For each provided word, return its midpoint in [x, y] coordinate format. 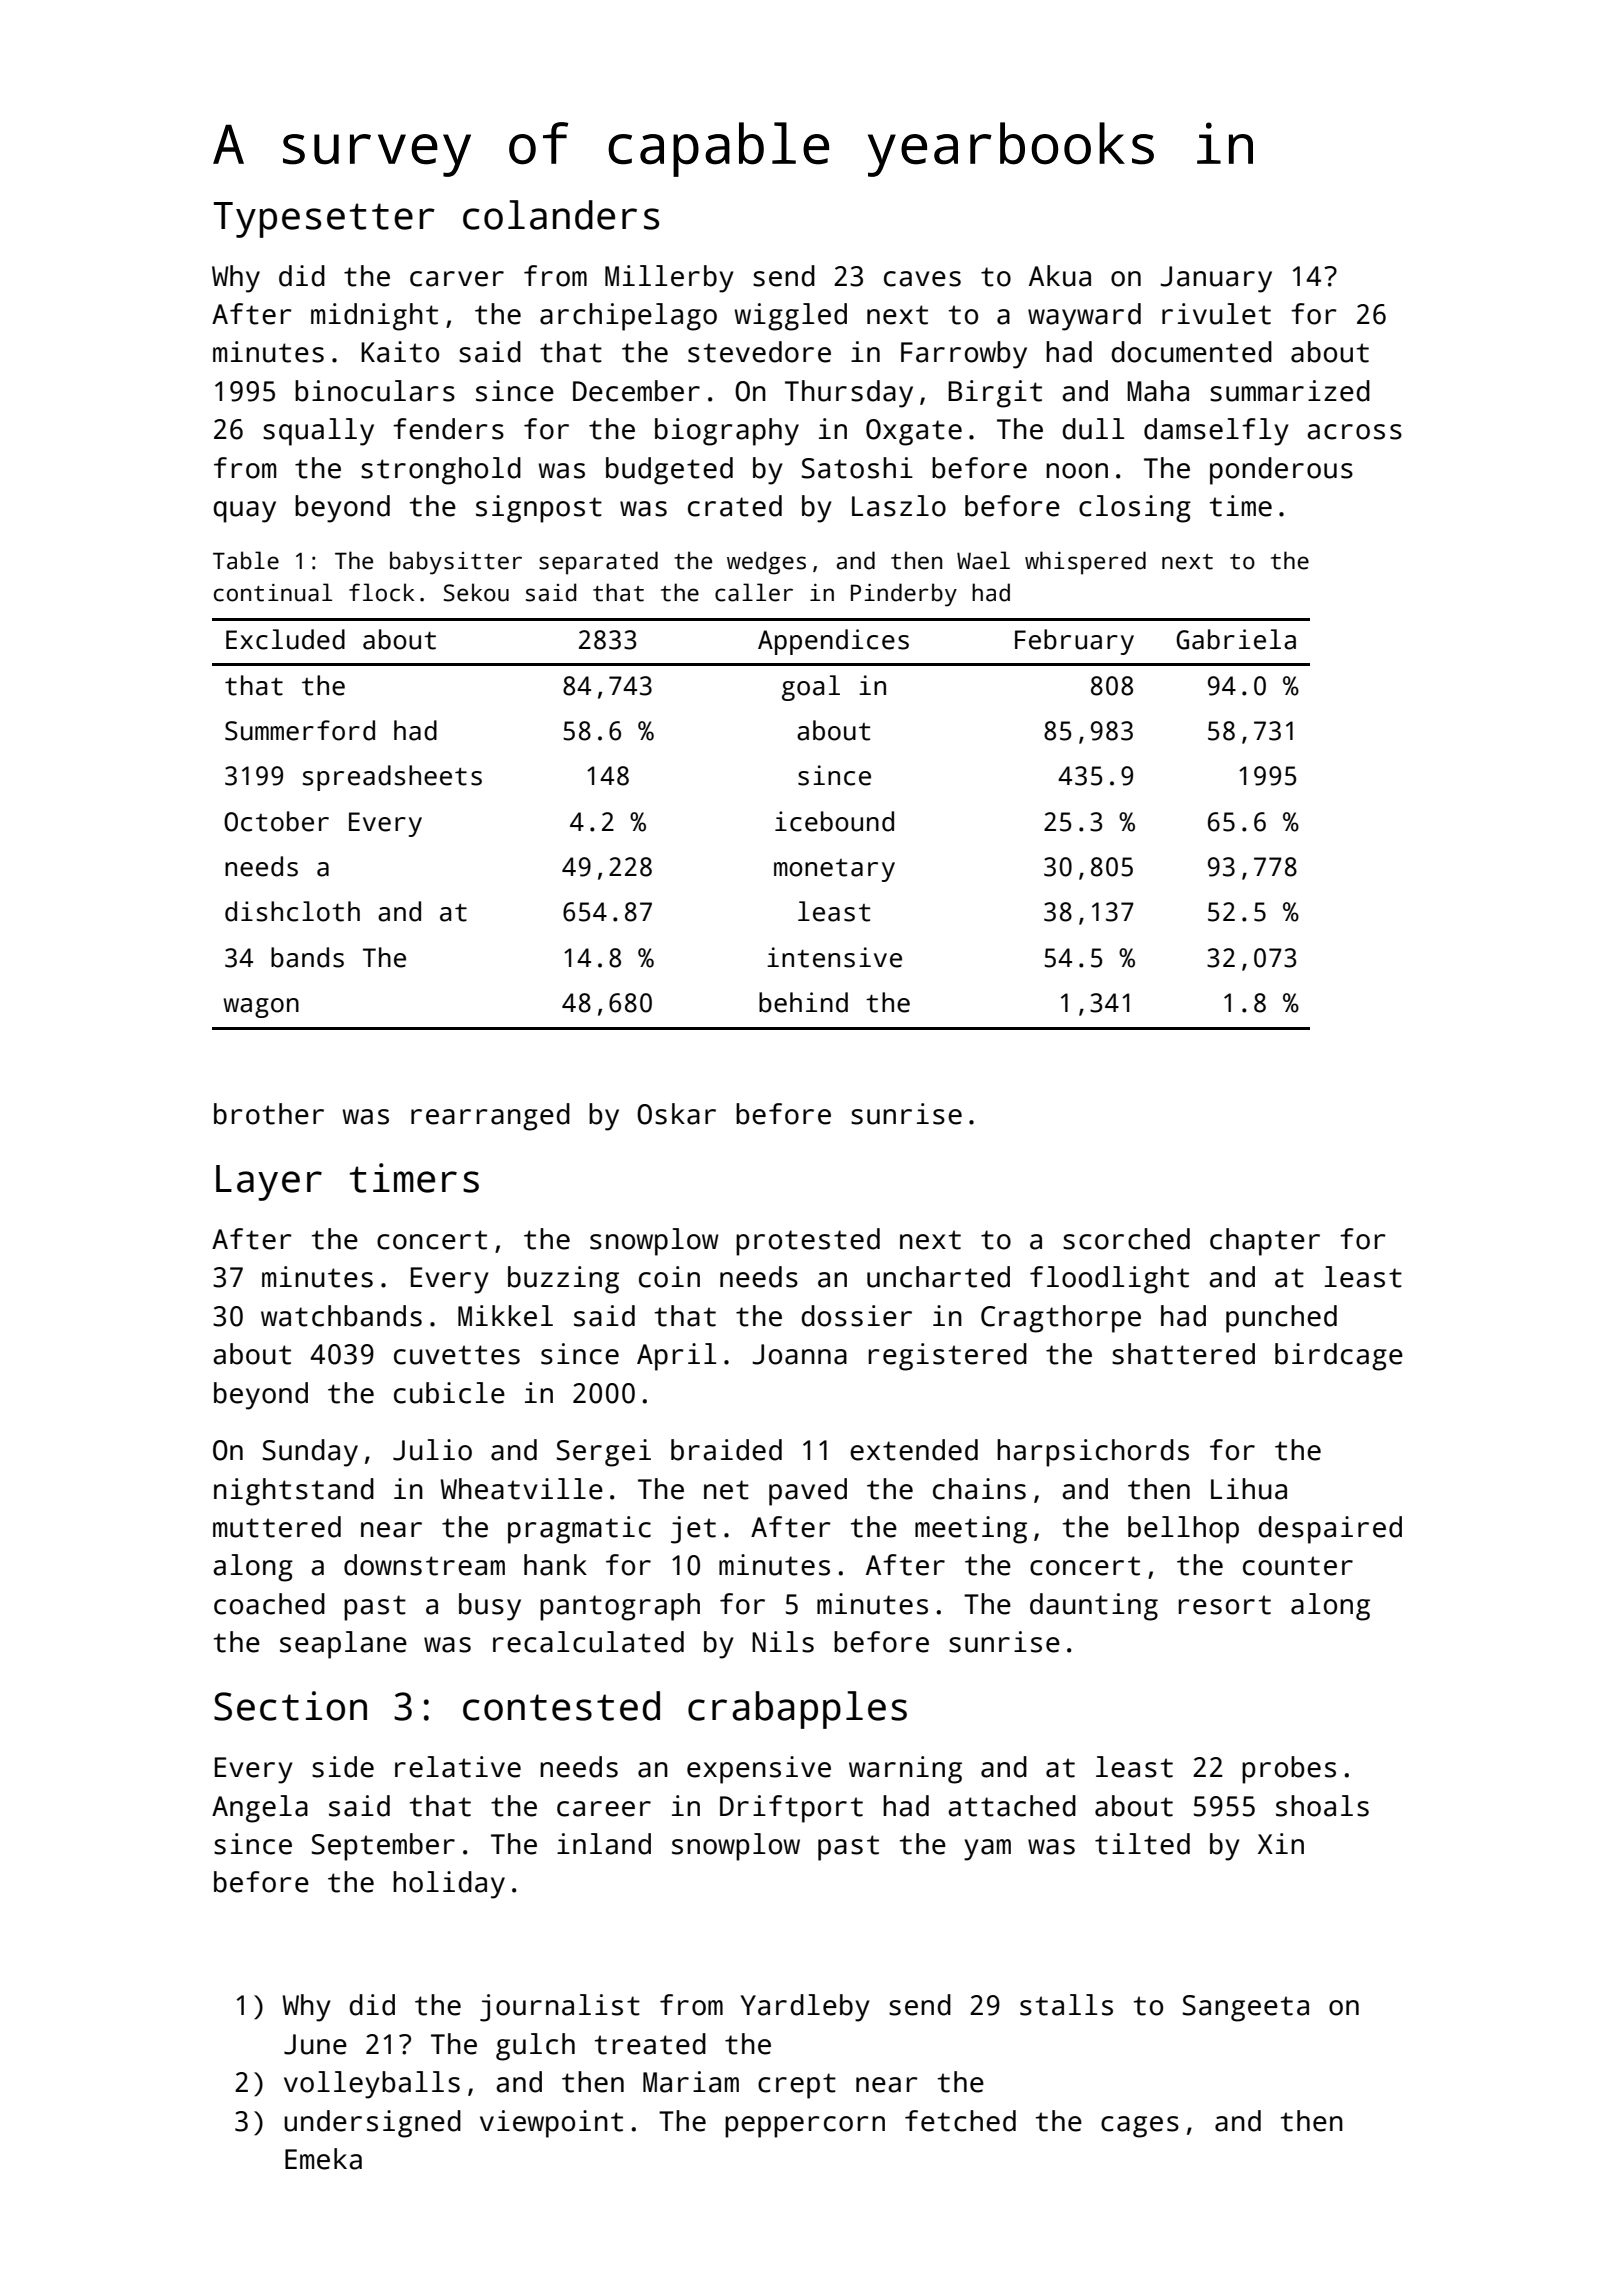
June [315, 2044]
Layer [269, 1183]
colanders [561, 215]
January [1216, 279]
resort [1224, 1605]
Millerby [669, 279]
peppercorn [805, 2127]
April [677, 1357]
